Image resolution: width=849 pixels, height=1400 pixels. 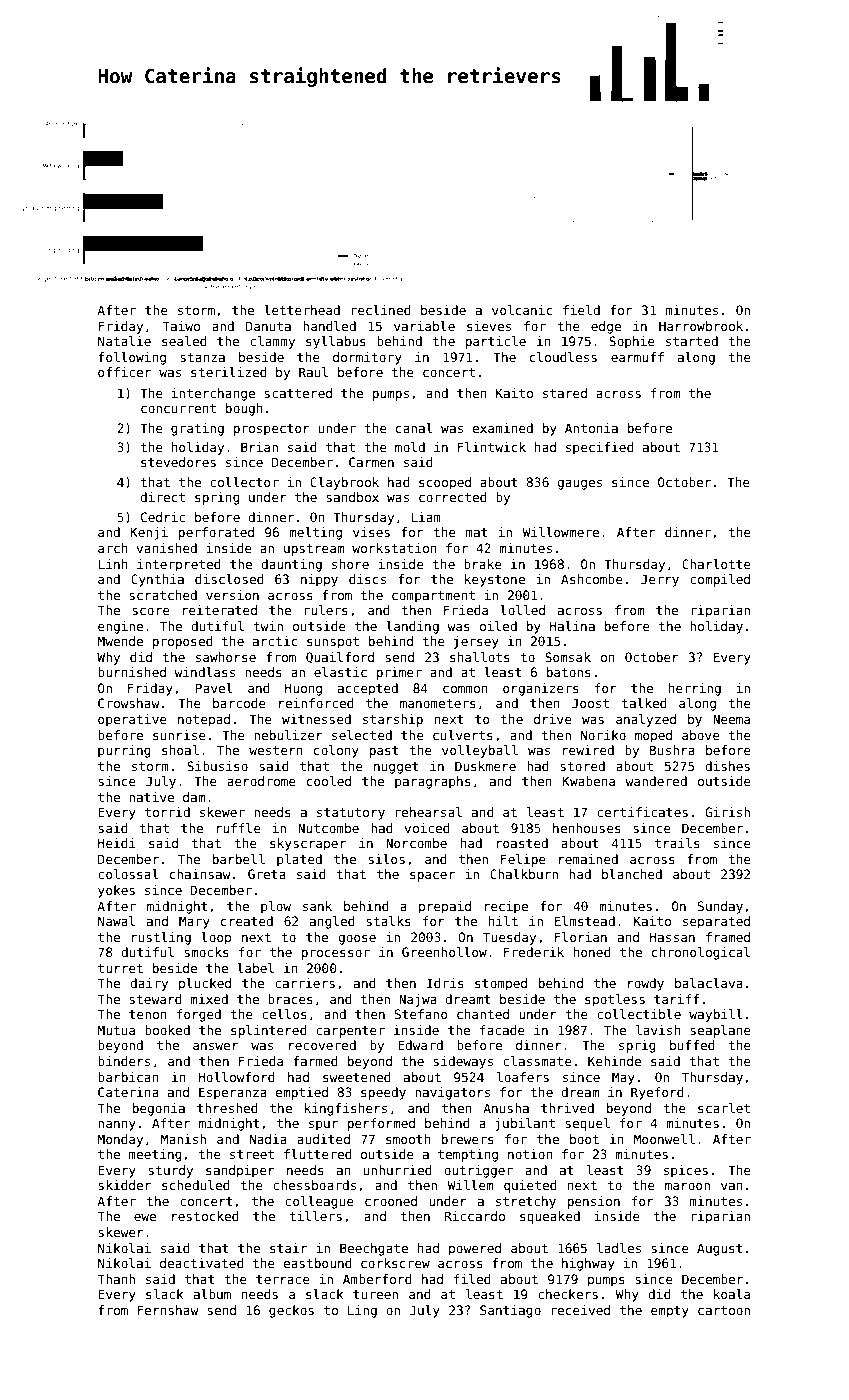 What do you see at coordinates (452, 1093) in the document?
I see `navigators` at bounding box center [452, 1093].
